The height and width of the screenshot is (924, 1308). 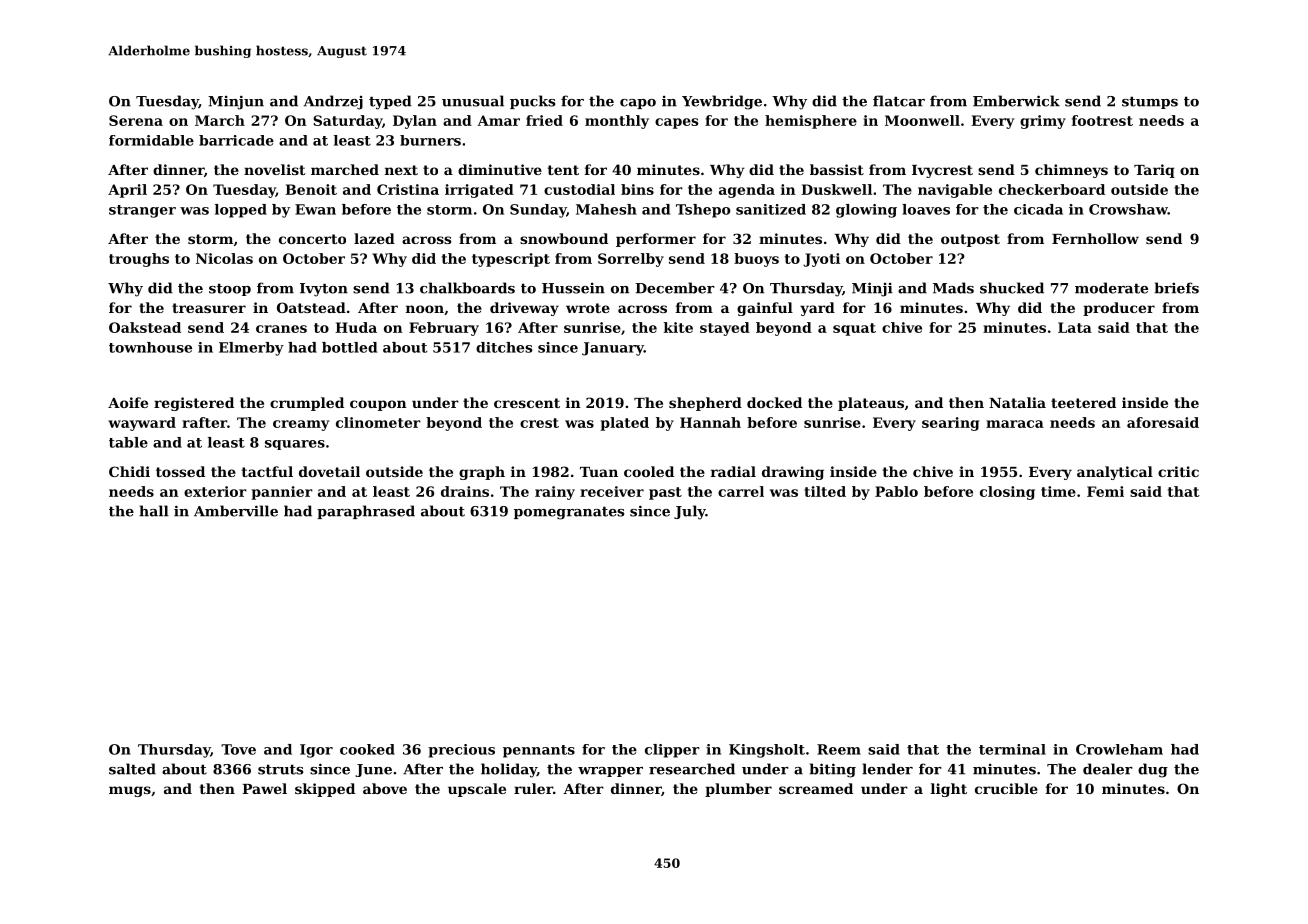 I want to click on tilted, so click(x=825, y=491).
